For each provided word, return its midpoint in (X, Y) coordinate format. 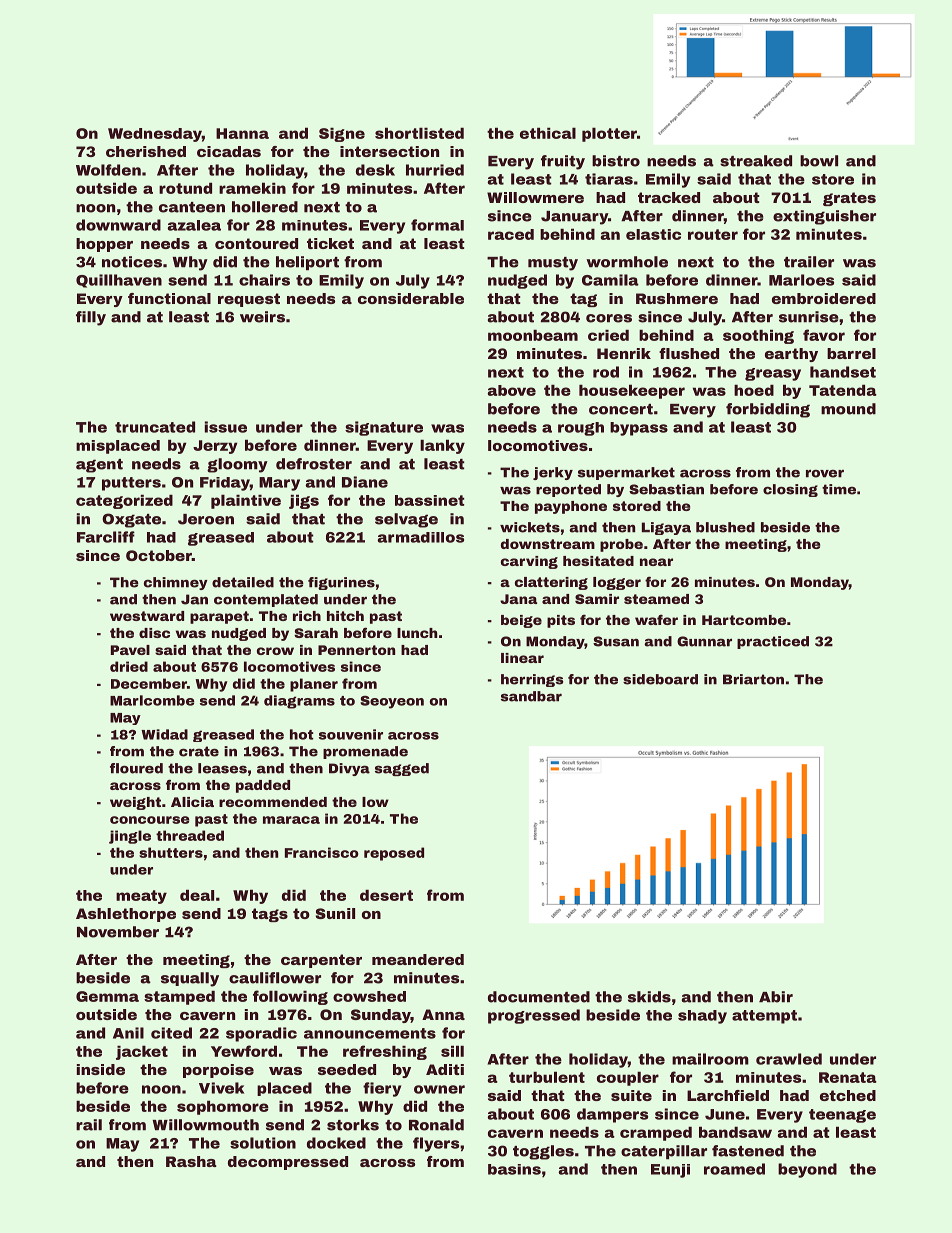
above (512, 390)
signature (384, 428)
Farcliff (106, 537)
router (713, 234)
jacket (142, 1052)
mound (848, 409)
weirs (262, 317)
